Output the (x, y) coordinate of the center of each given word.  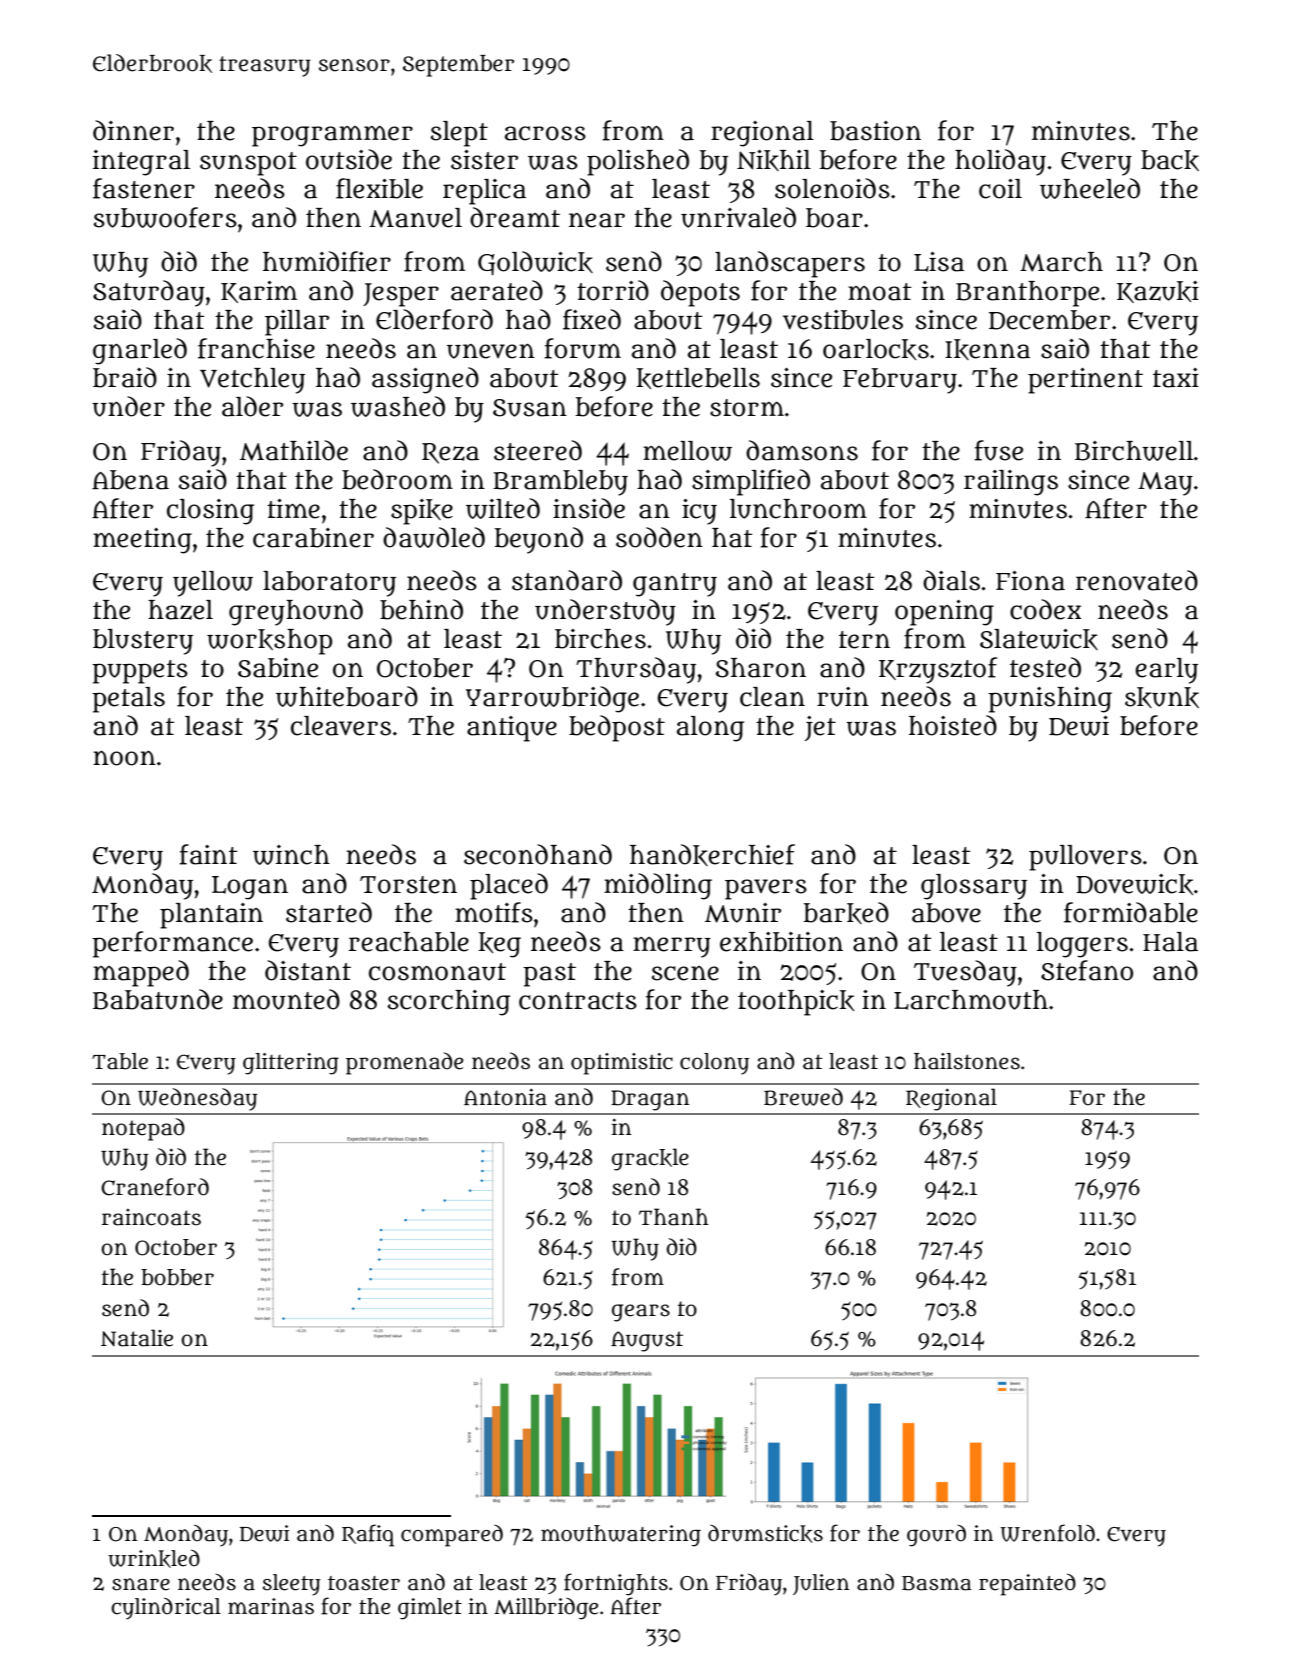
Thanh (674, 1217)
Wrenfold (1047, 1533)
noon (124, 758)
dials (951, 580)
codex (1046, 609)
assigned (425, 380)
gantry (675, 585)
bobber (177, 1277)
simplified (751, 482)
